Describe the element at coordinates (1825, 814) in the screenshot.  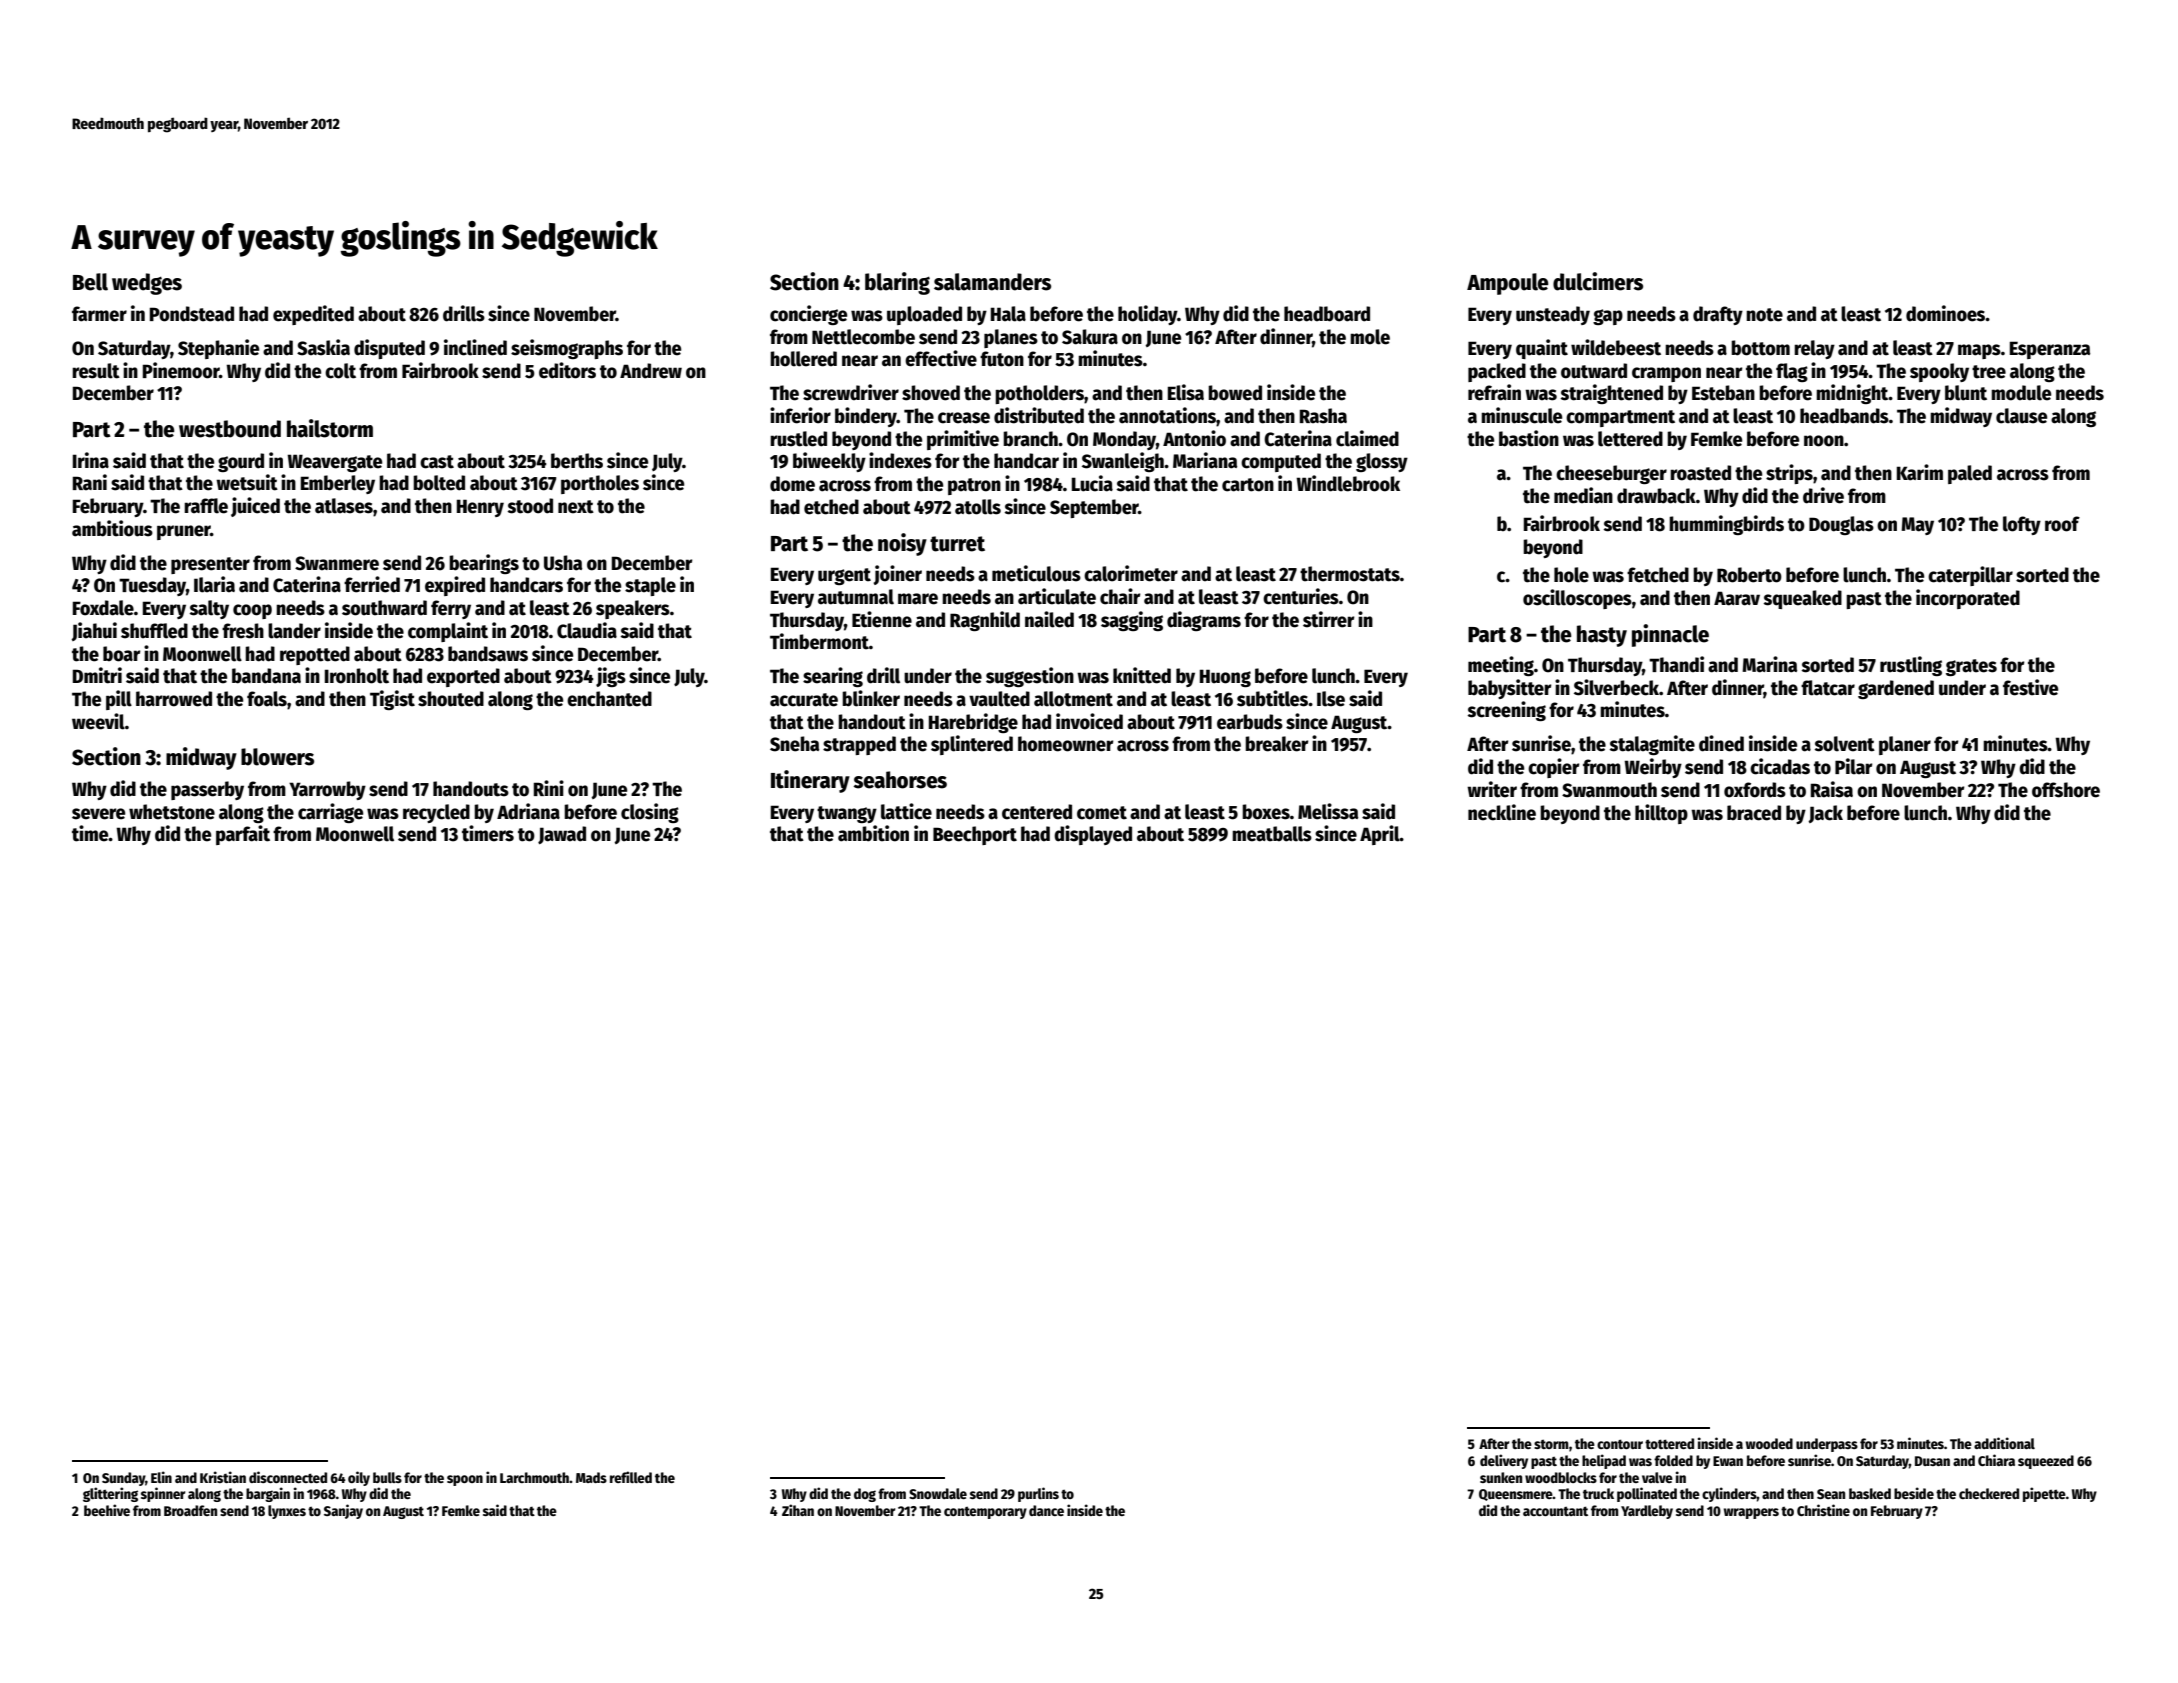
I see `Jack` at that location.
